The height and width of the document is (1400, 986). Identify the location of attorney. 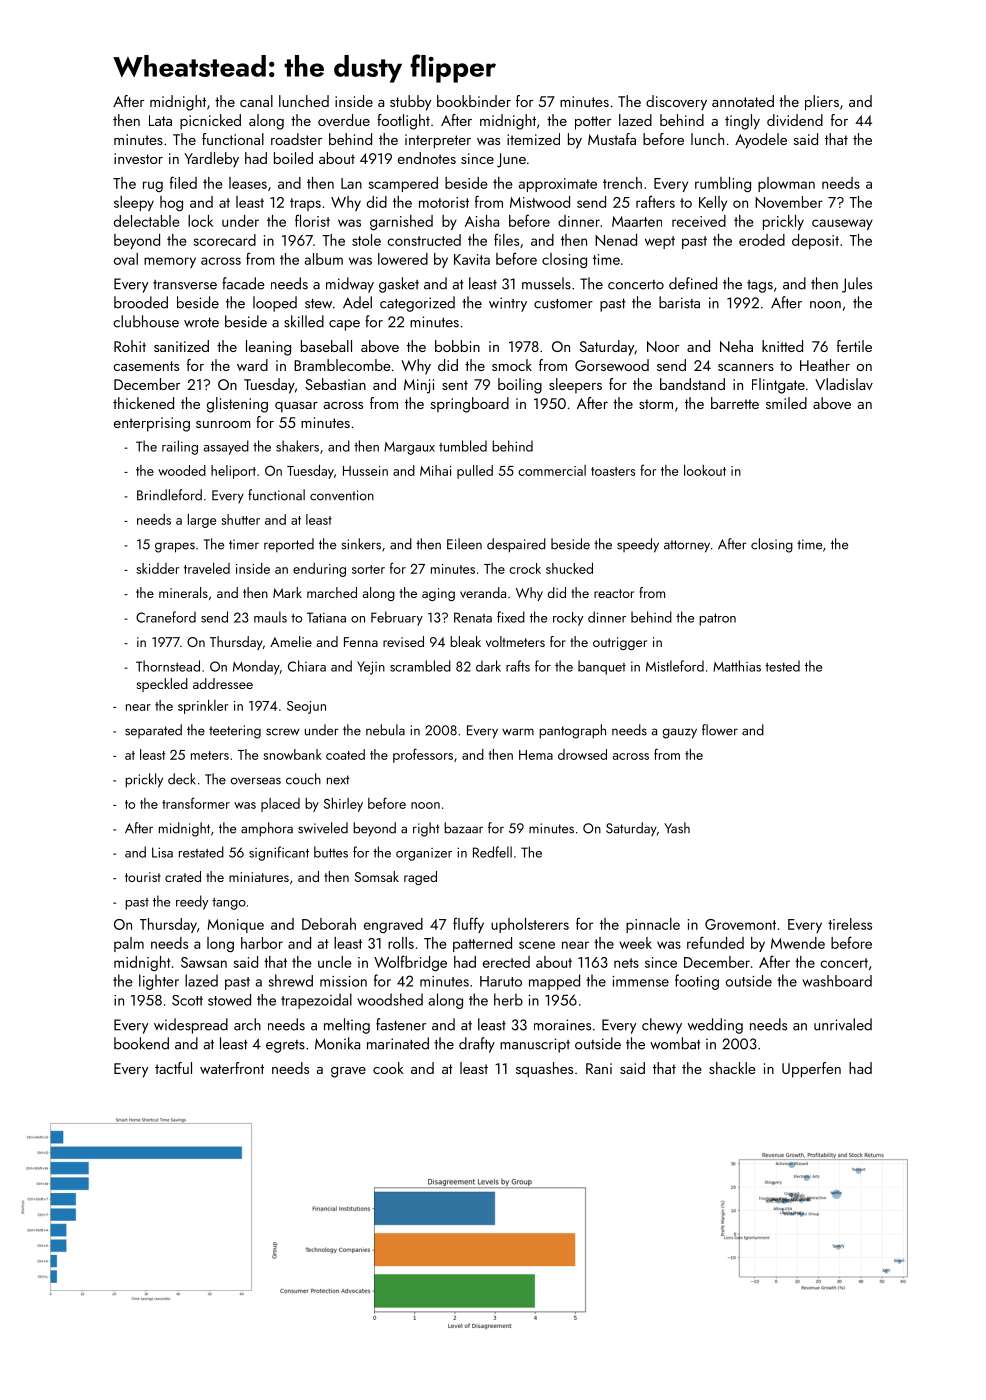
(687, 546).
